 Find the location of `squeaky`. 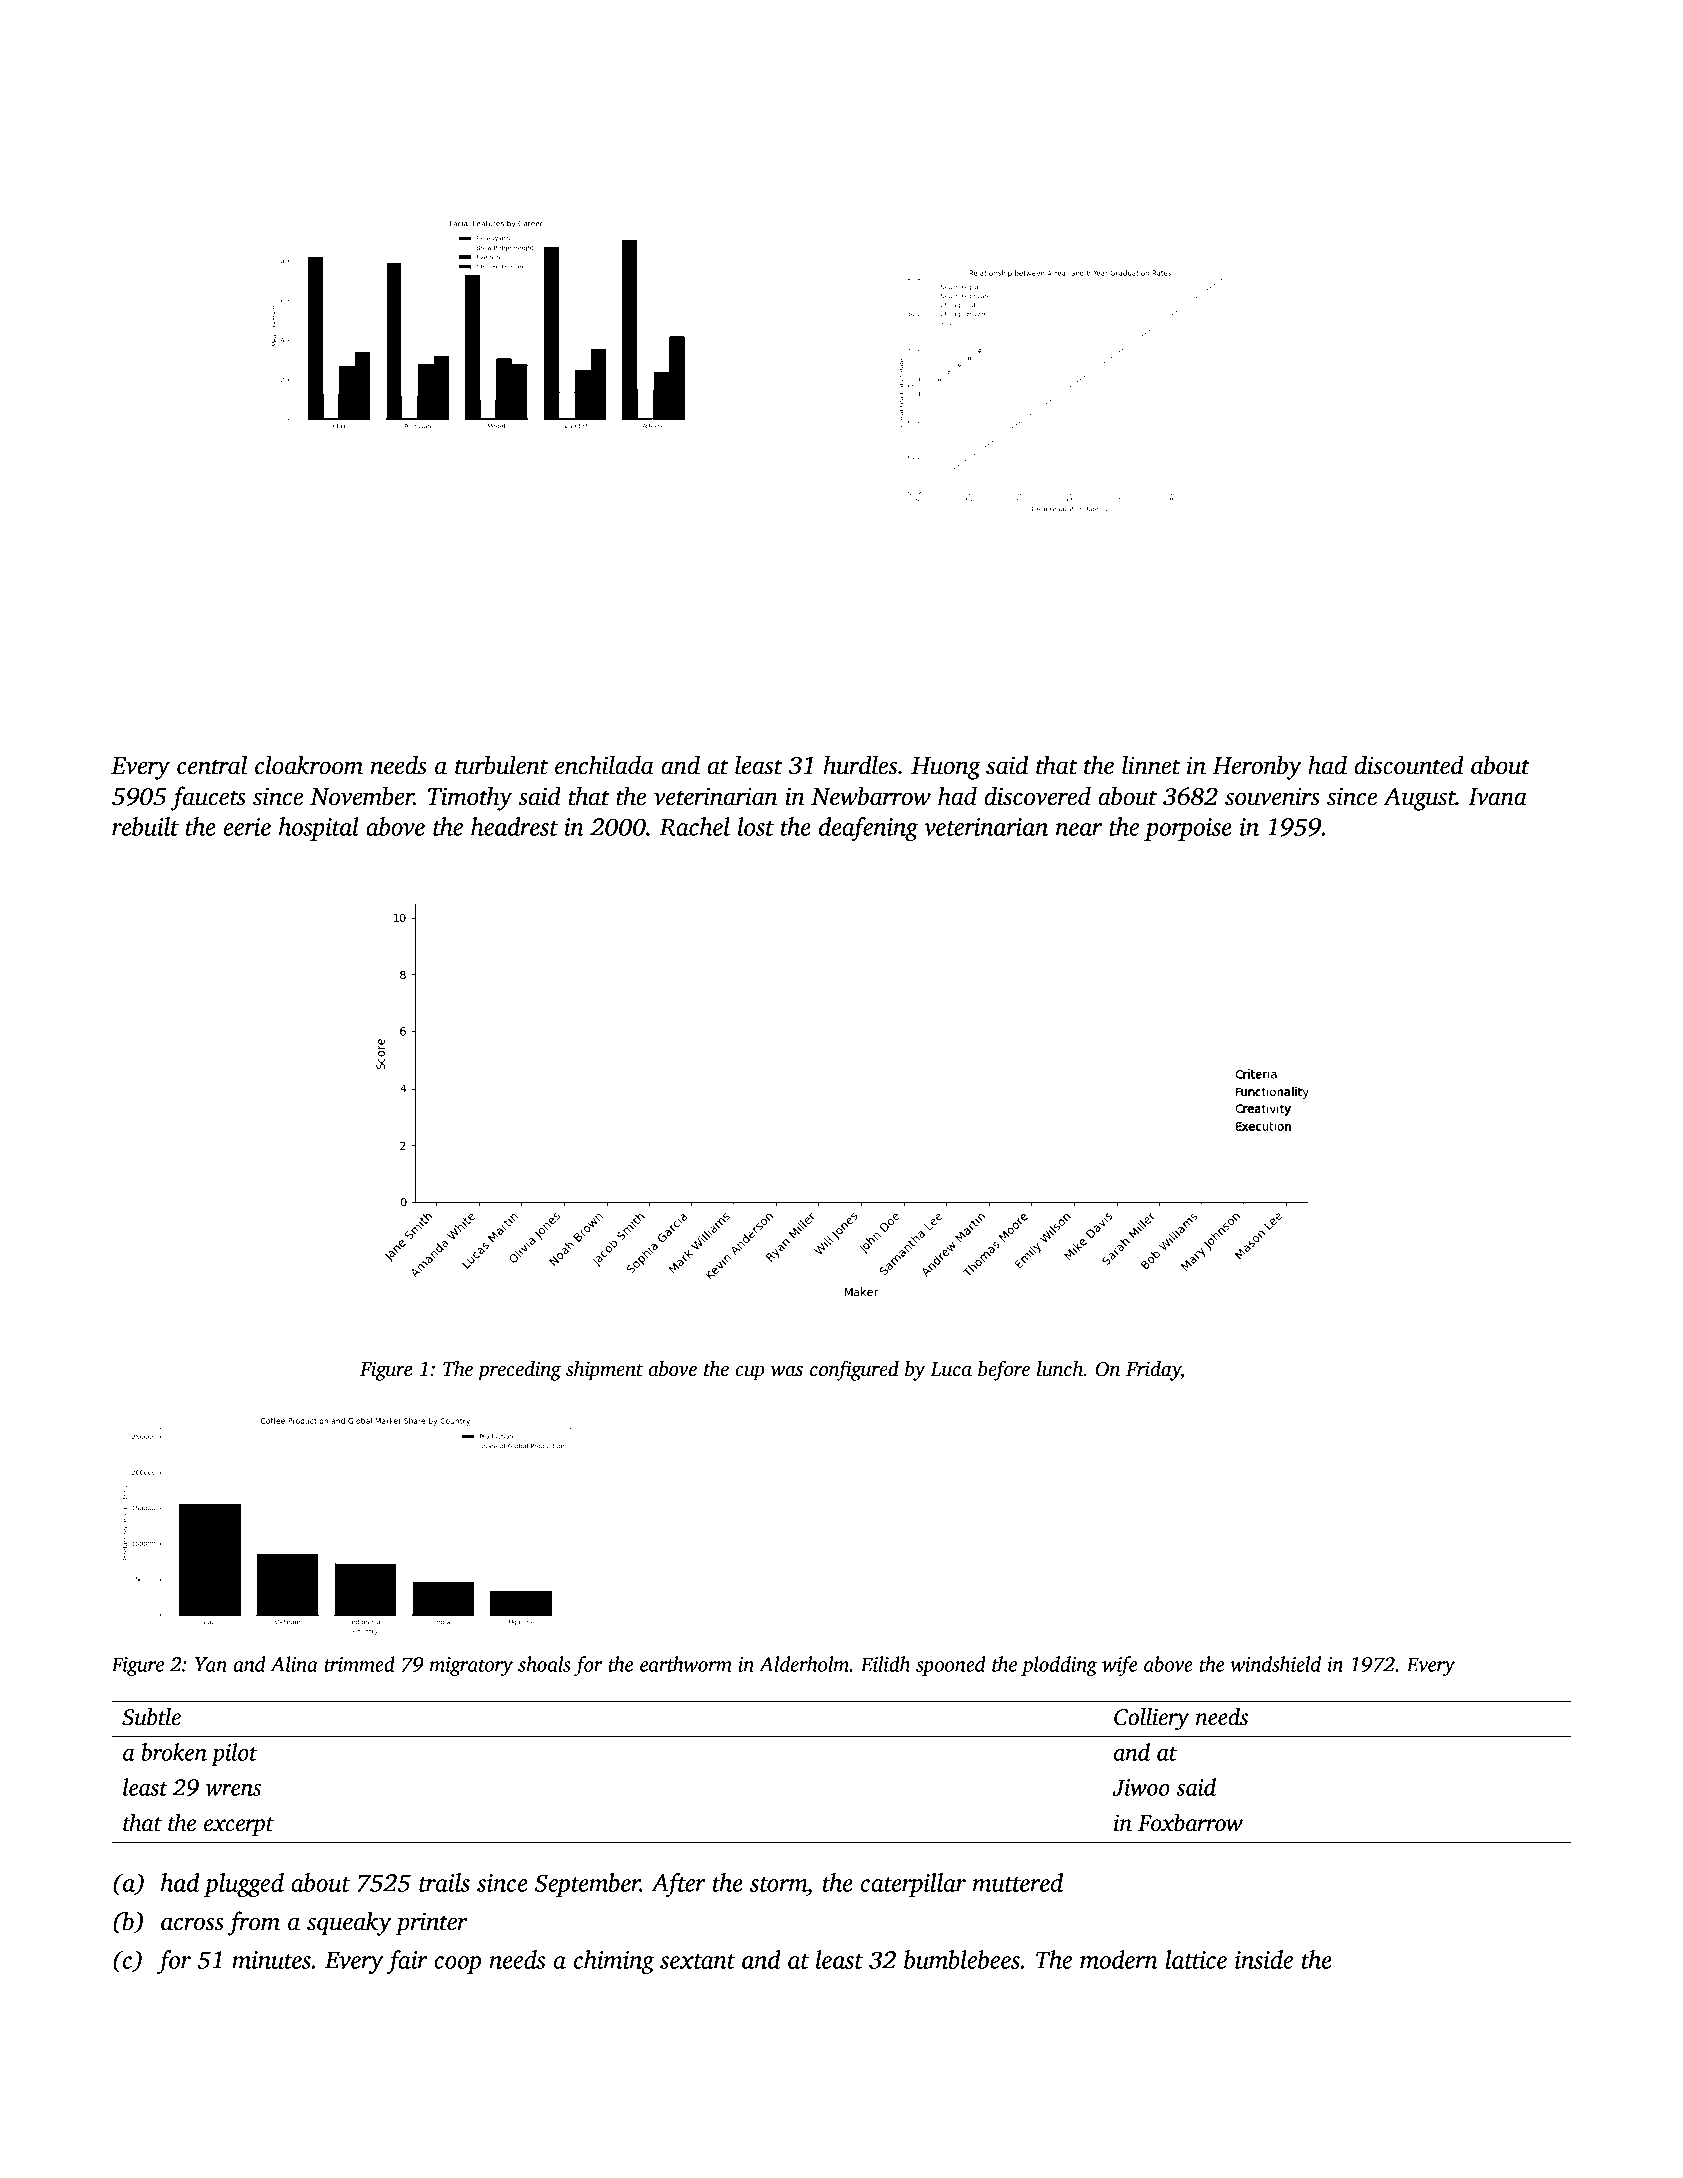

squeaky is located at coordinates (349, 1923).
